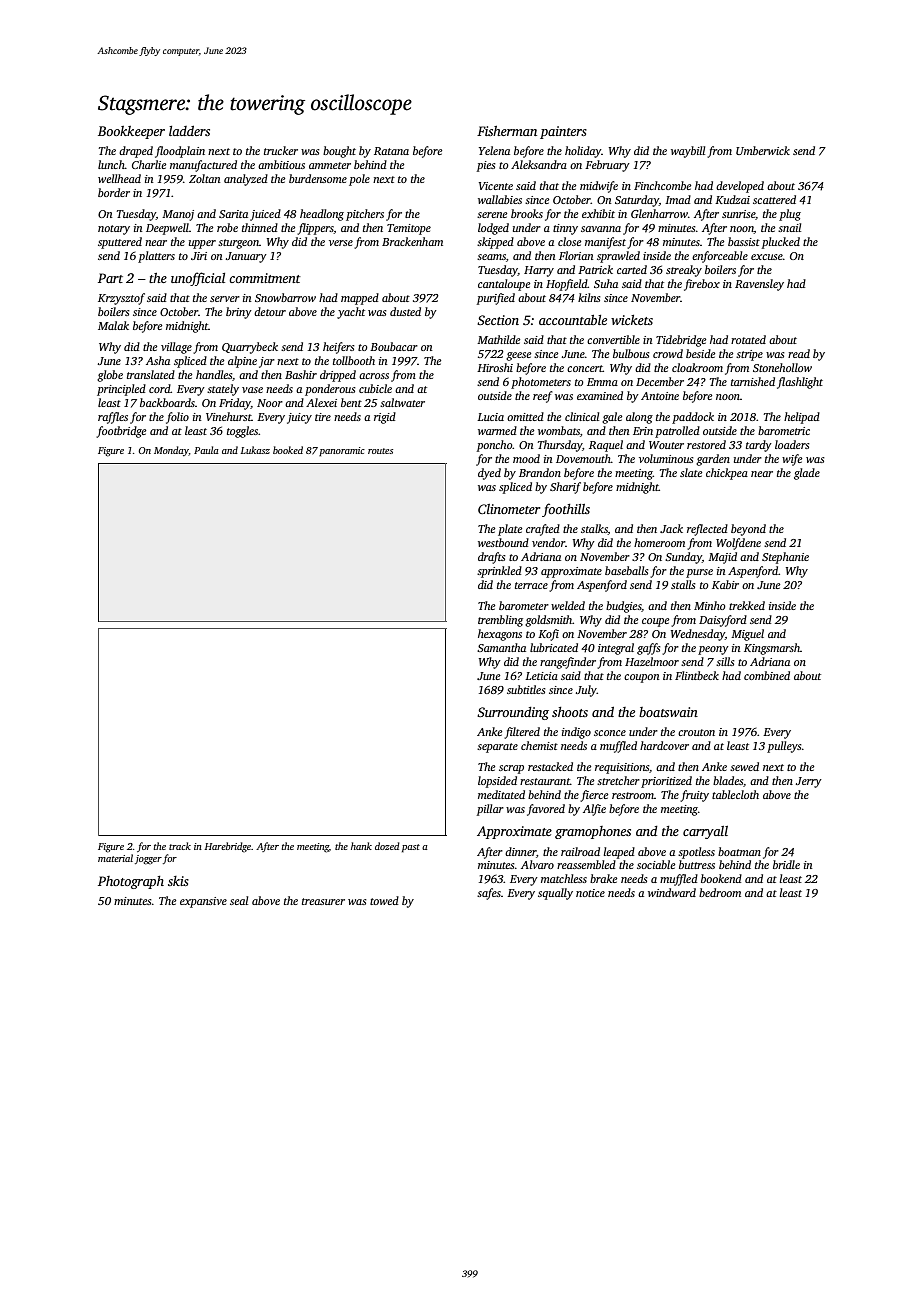 This document has width=924, height=1308. Describe the element at coordinates (252, 390) in the document. I see `vase` at that location.
